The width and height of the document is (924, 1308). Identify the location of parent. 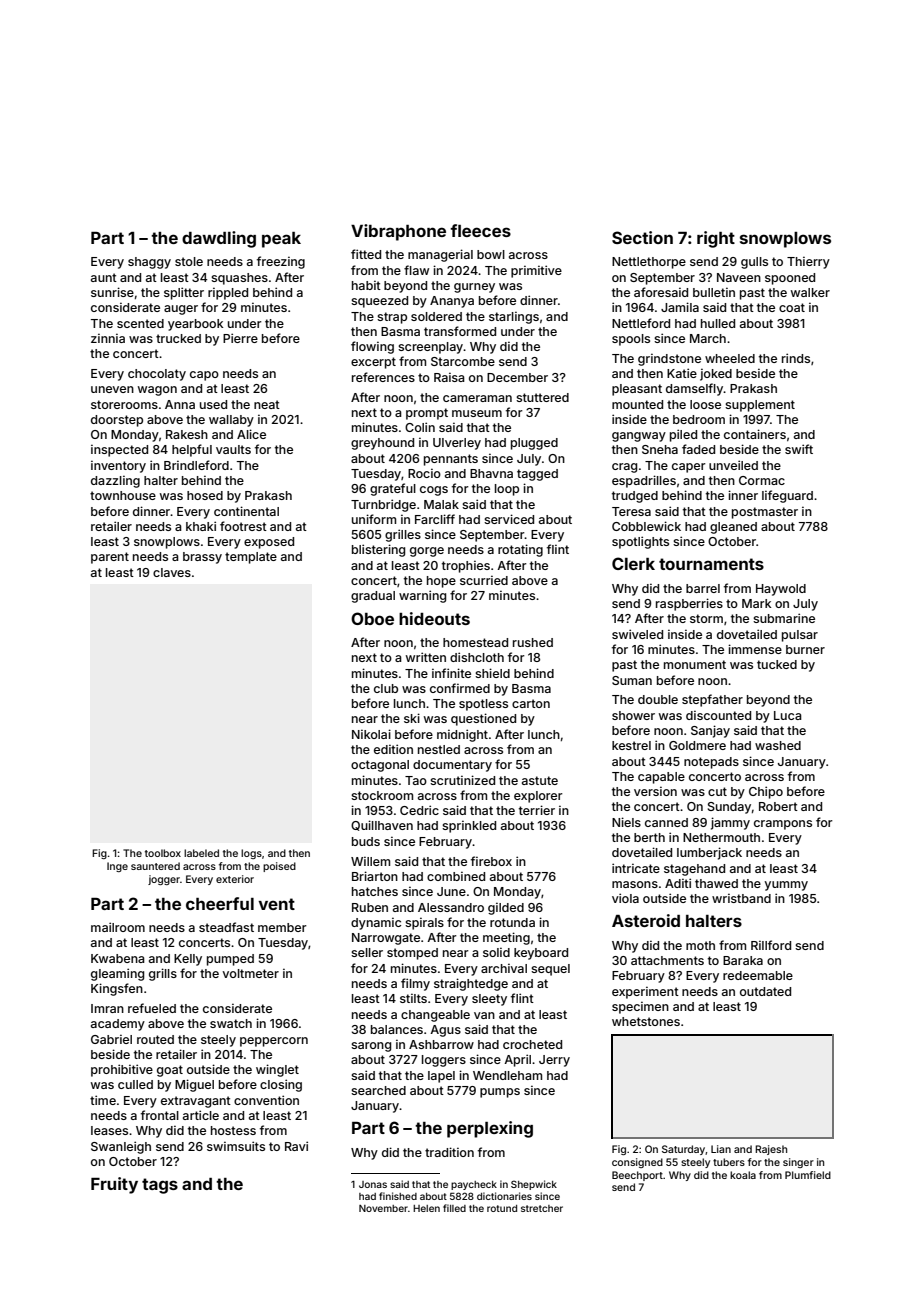
(110, 558).
